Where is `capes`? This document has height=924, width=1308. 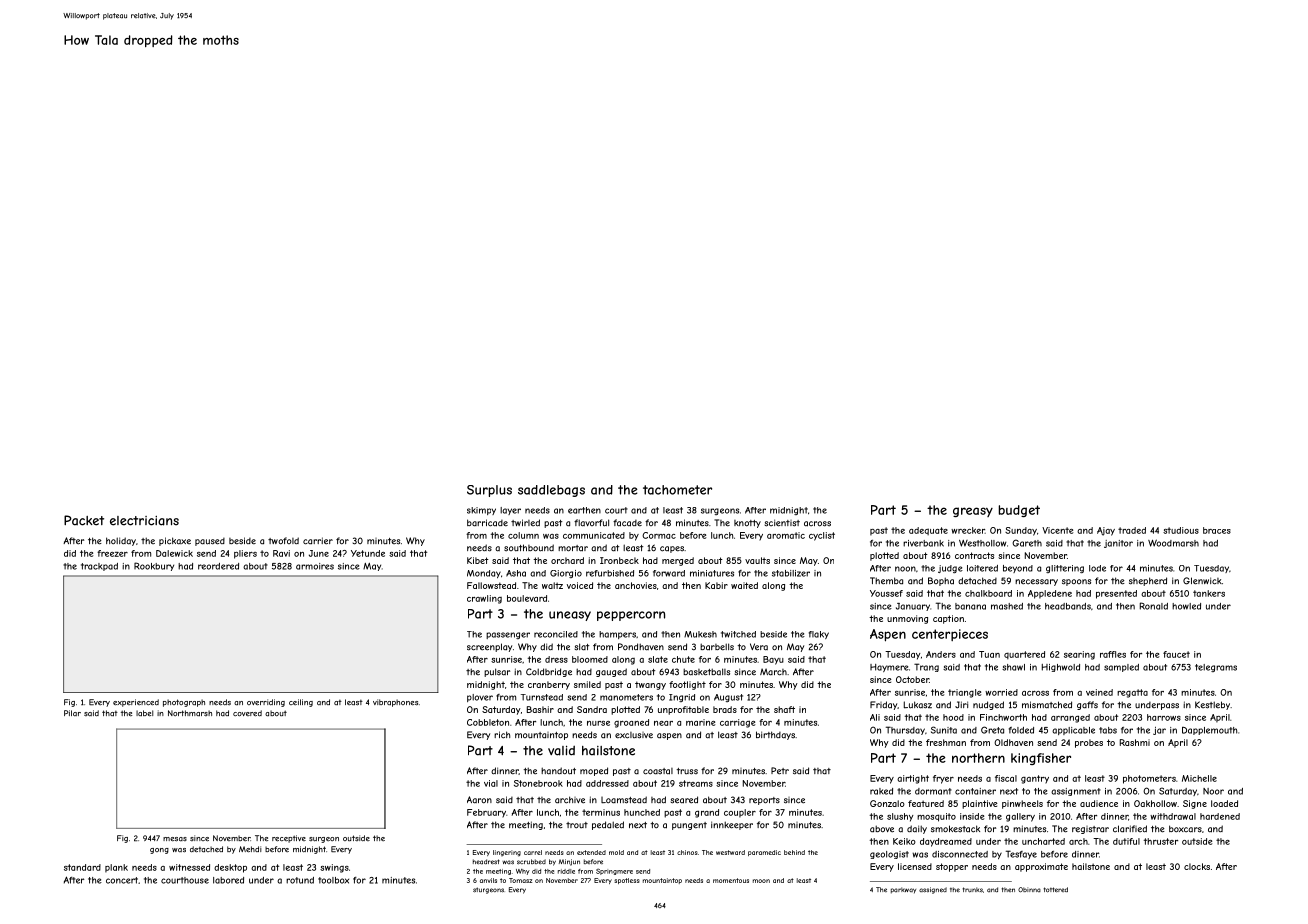 capes is located at coordinates (672, 549).
